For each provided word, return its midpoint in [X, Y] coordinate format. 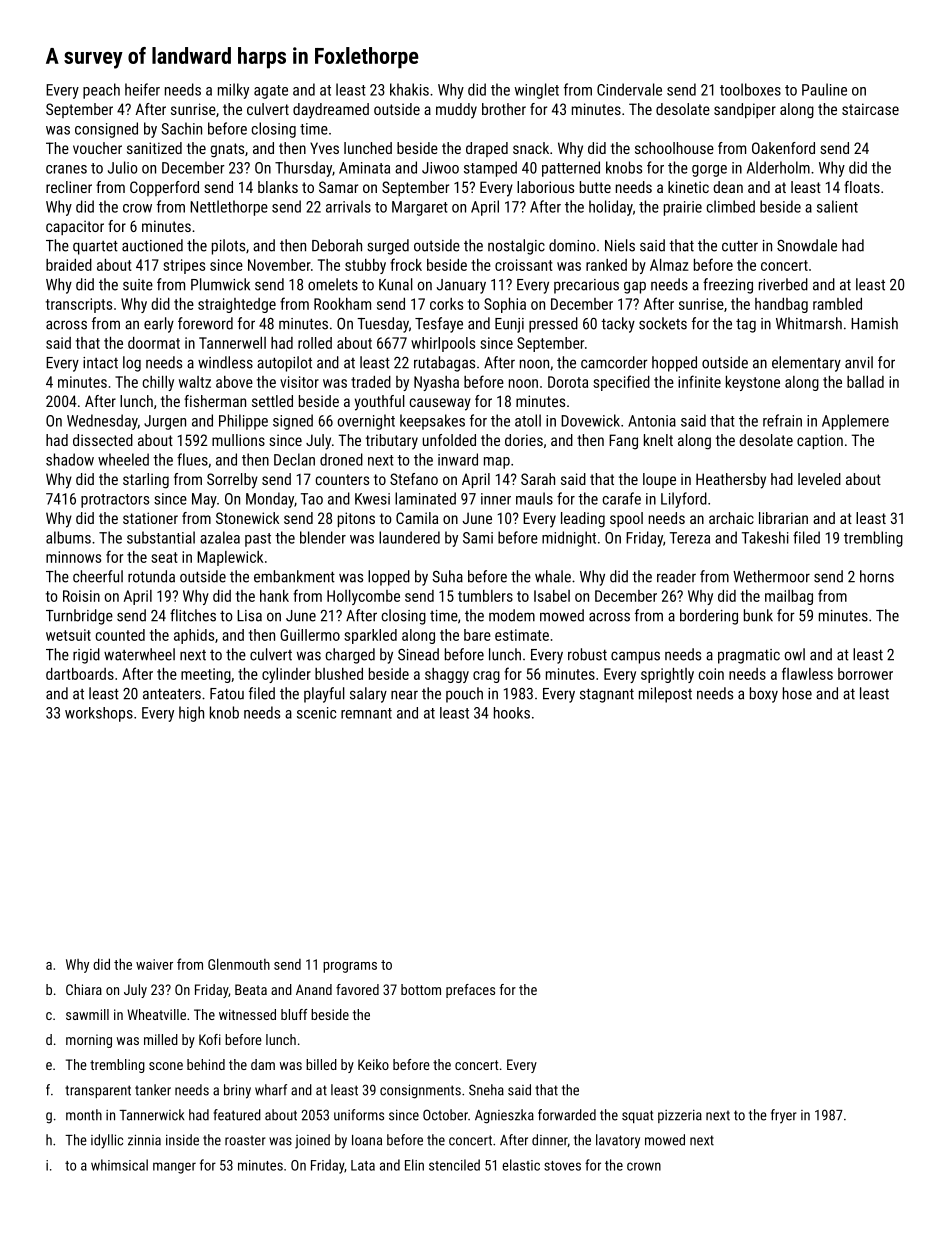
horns [877, 576]
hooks [512, 713]
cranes [66, 169]
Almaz [669, 265]
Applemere [855, 422]
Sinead [418, 654]
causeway [440, 404]
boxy [764, 695]
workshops [99, 714]
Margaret [420, 208]
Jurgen [165, 422]
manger [174, 1168]
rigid [86, 656]
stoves [562, 1166]
